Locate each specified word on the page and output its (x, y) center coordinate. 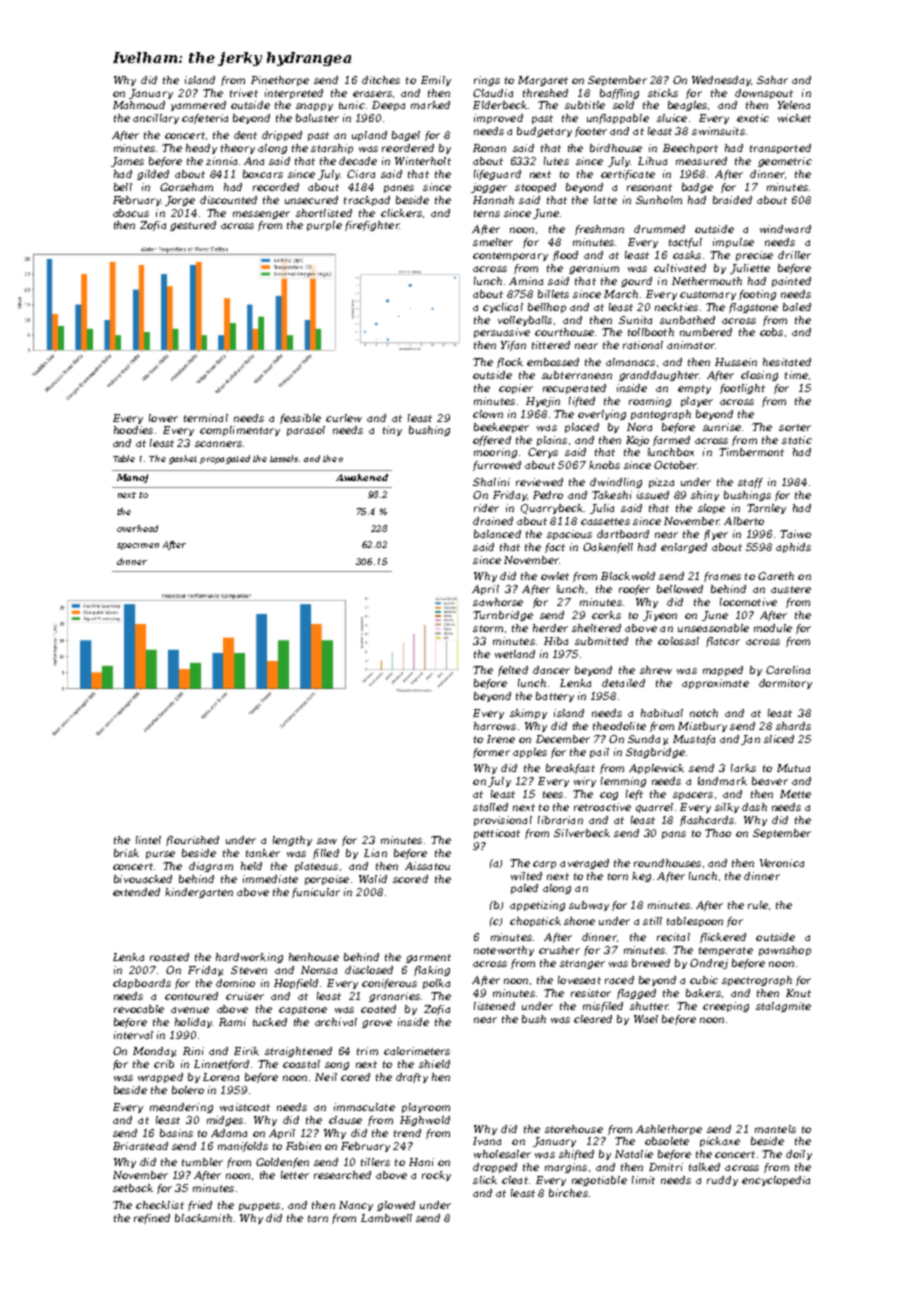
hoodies (133, 430)
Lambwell (386, 1218)
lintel (148, 840)
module (773, 628)
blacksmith (203, 1218)
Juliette (750, 269)
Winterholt (423, 161)
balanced (497, 534)
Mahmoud (139, 105)
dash (754, 807)
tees (553, 794)
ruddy (722, 1181)
